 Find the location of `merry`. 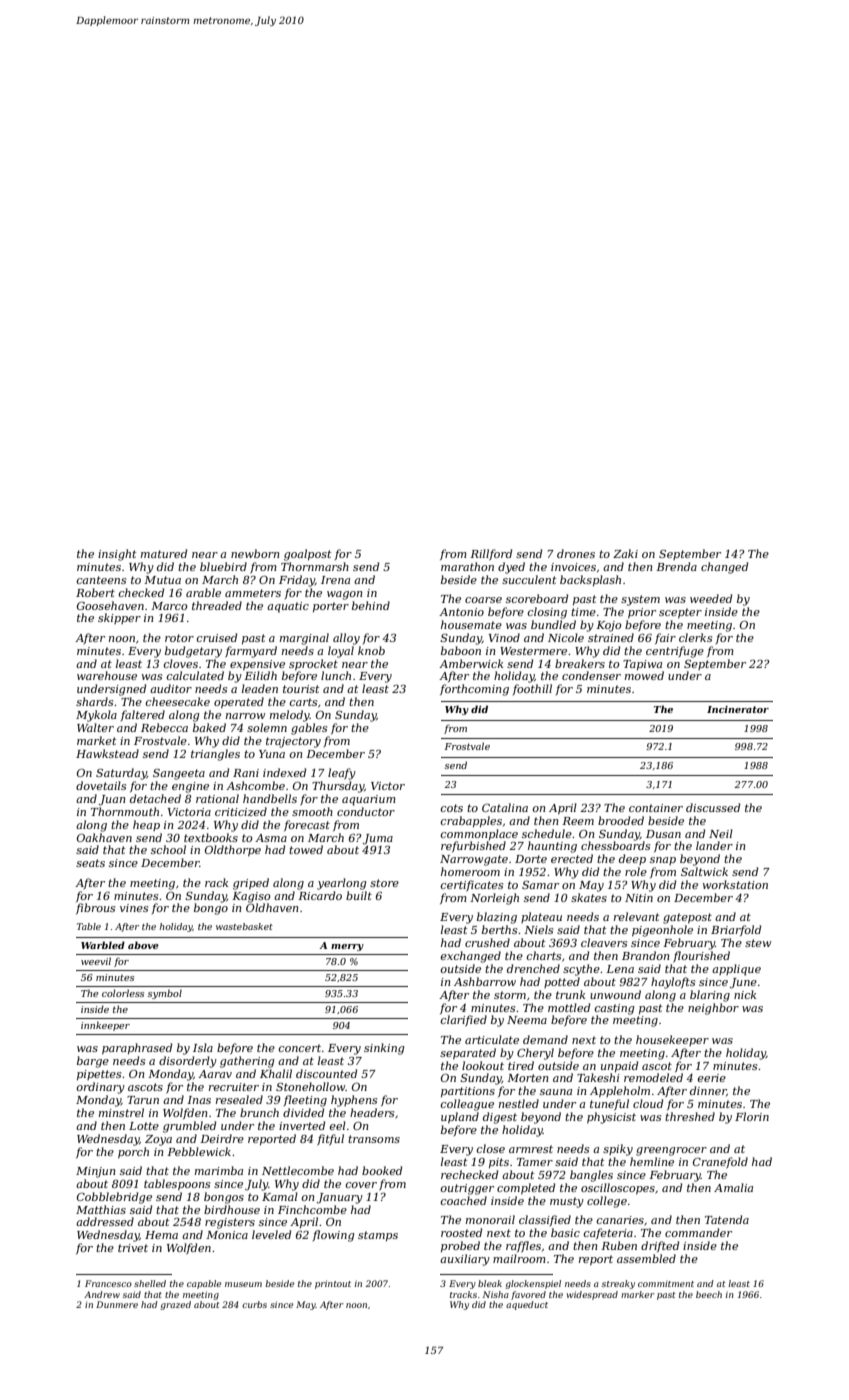

merry is located at coordinates (347, 947).
